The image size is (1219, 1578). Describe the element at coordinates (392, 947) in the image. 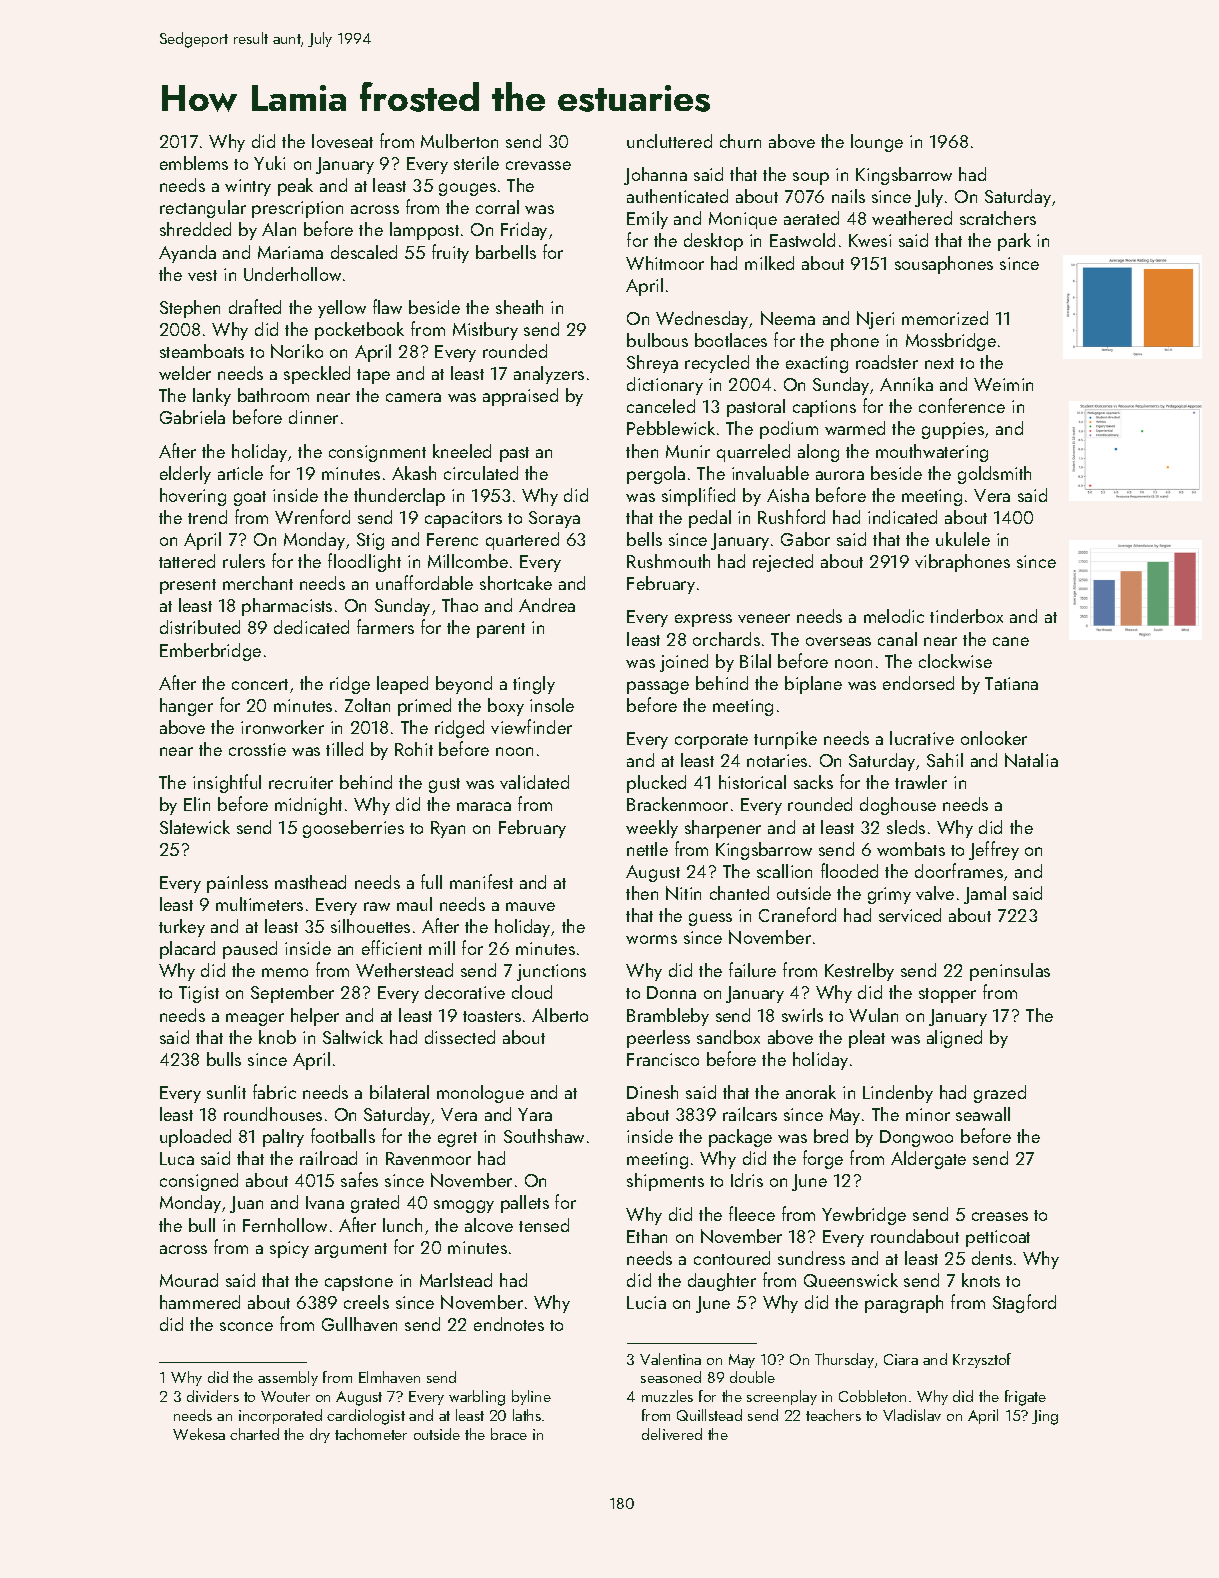

I see `efficient` at that location.
